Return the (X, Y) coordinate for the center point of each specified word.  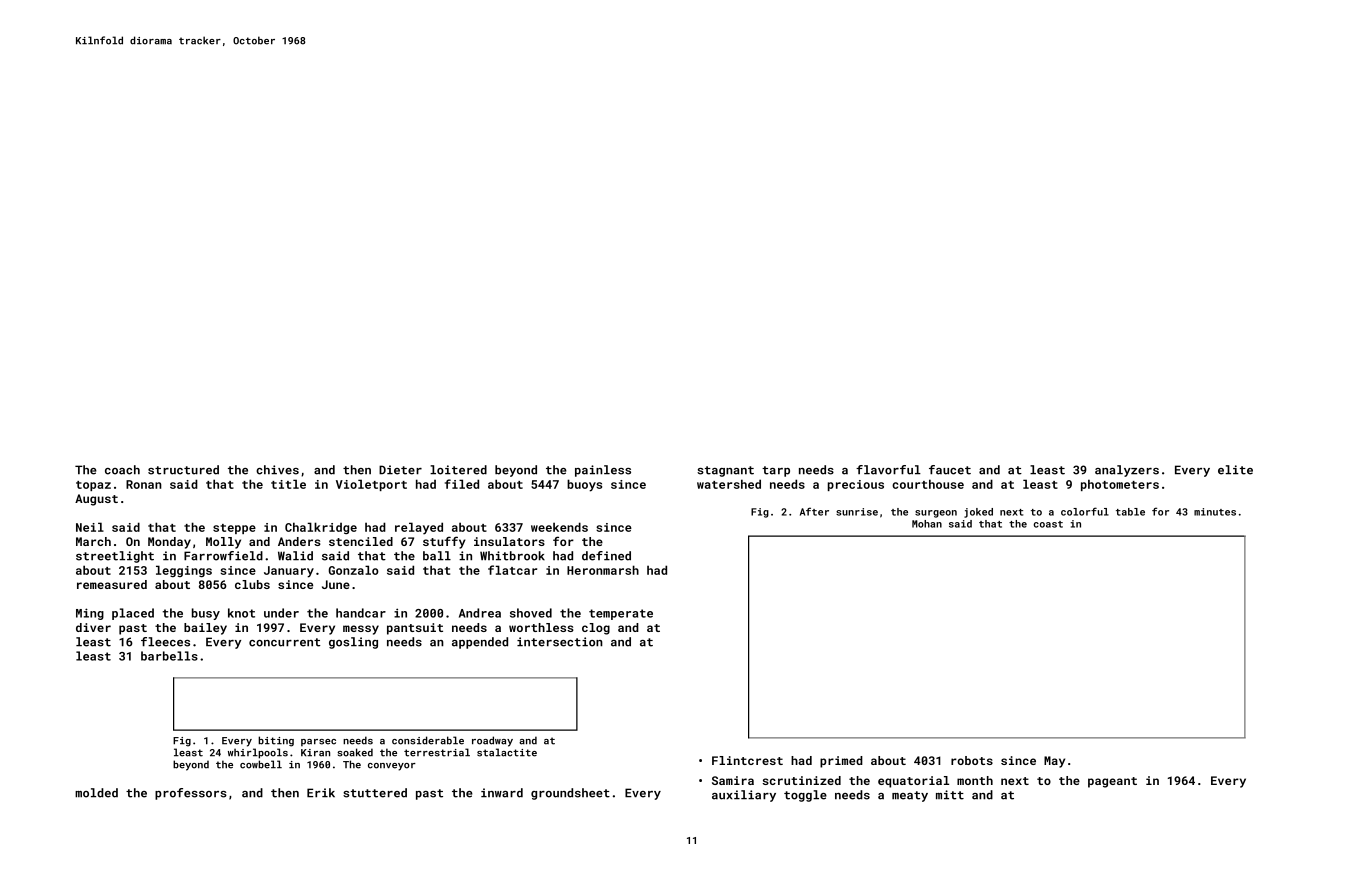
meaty (910, 796)
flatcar (512, 570)
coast (1048, 524)
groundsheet (570, 794)
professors (191, 794)
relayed (419, 528)
